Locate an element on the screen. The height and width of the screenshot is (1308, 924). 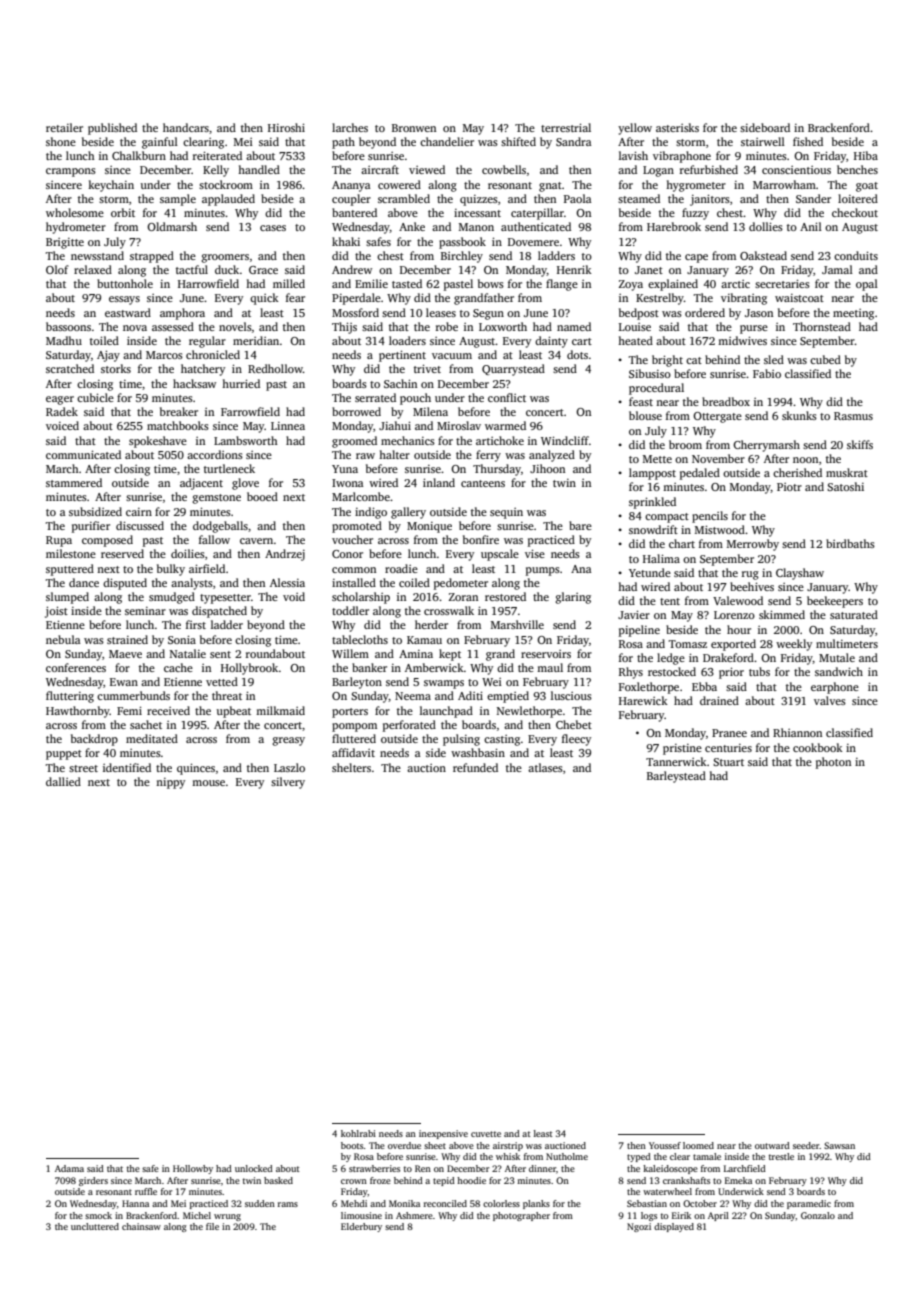
Hollowby is located at coordinates (193, 1169).
